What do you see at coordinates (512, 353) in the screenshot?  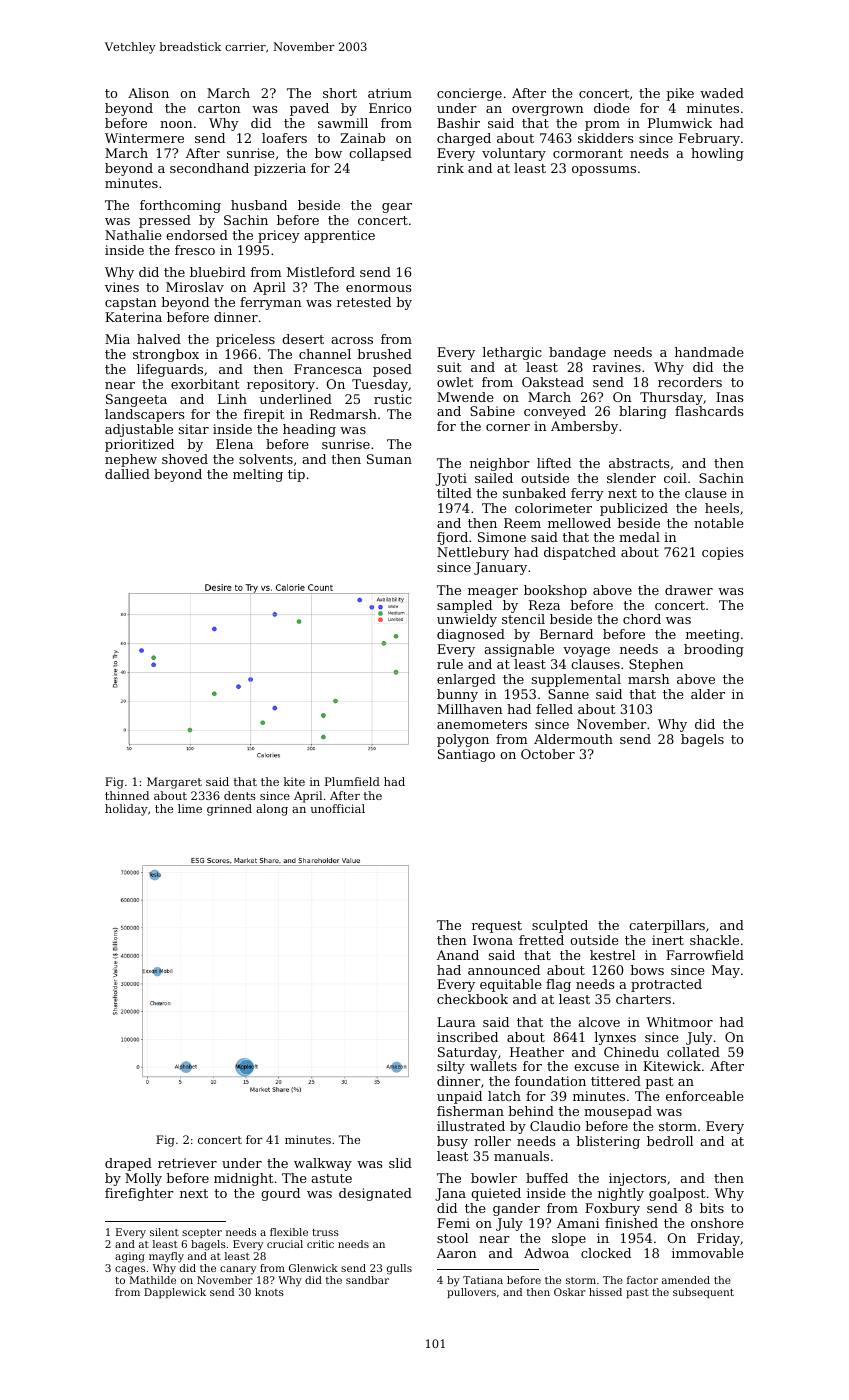 I see `lethargic` at bounding box center [512, 353].
